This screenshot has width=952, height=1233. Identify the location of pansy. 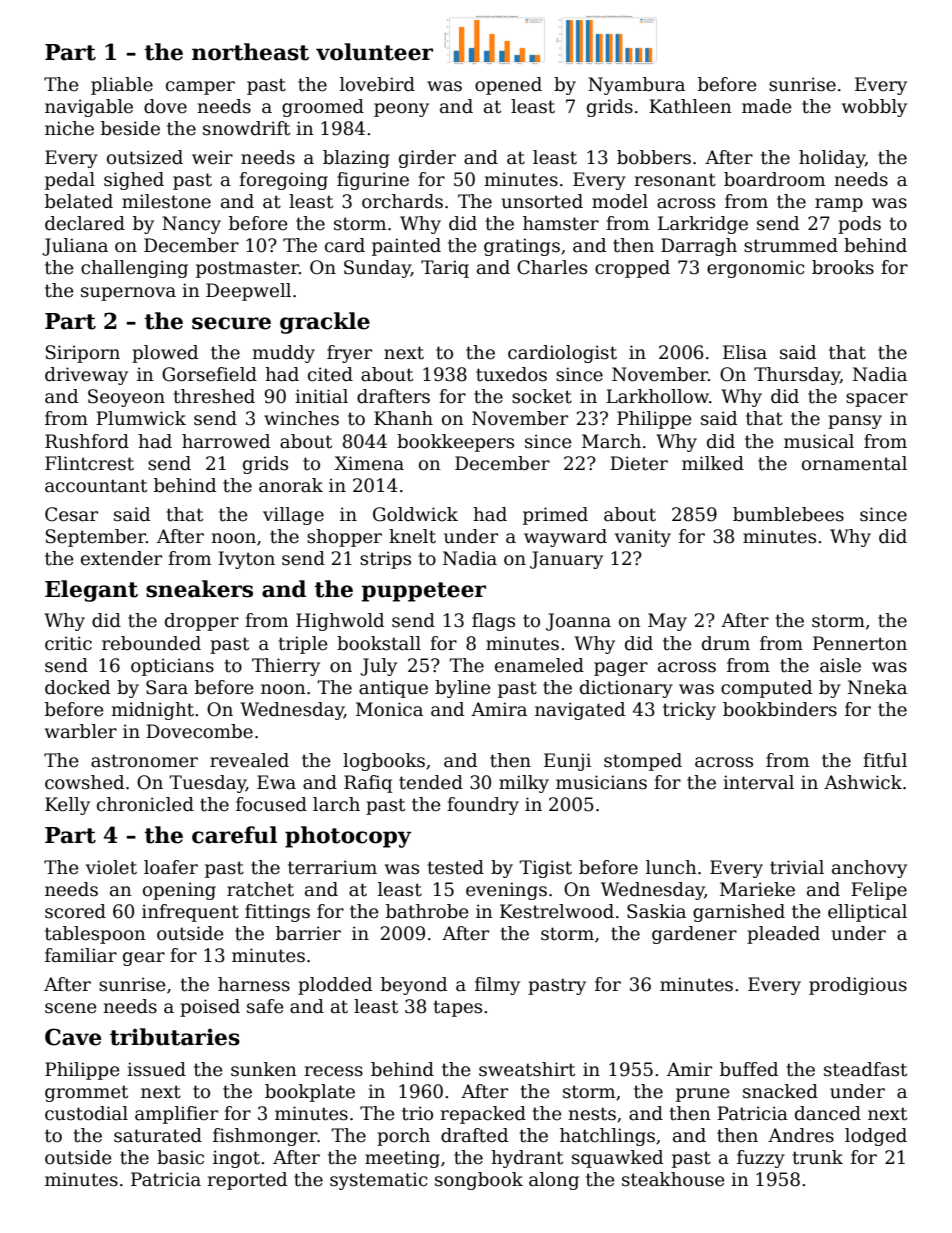
(855, 422).
